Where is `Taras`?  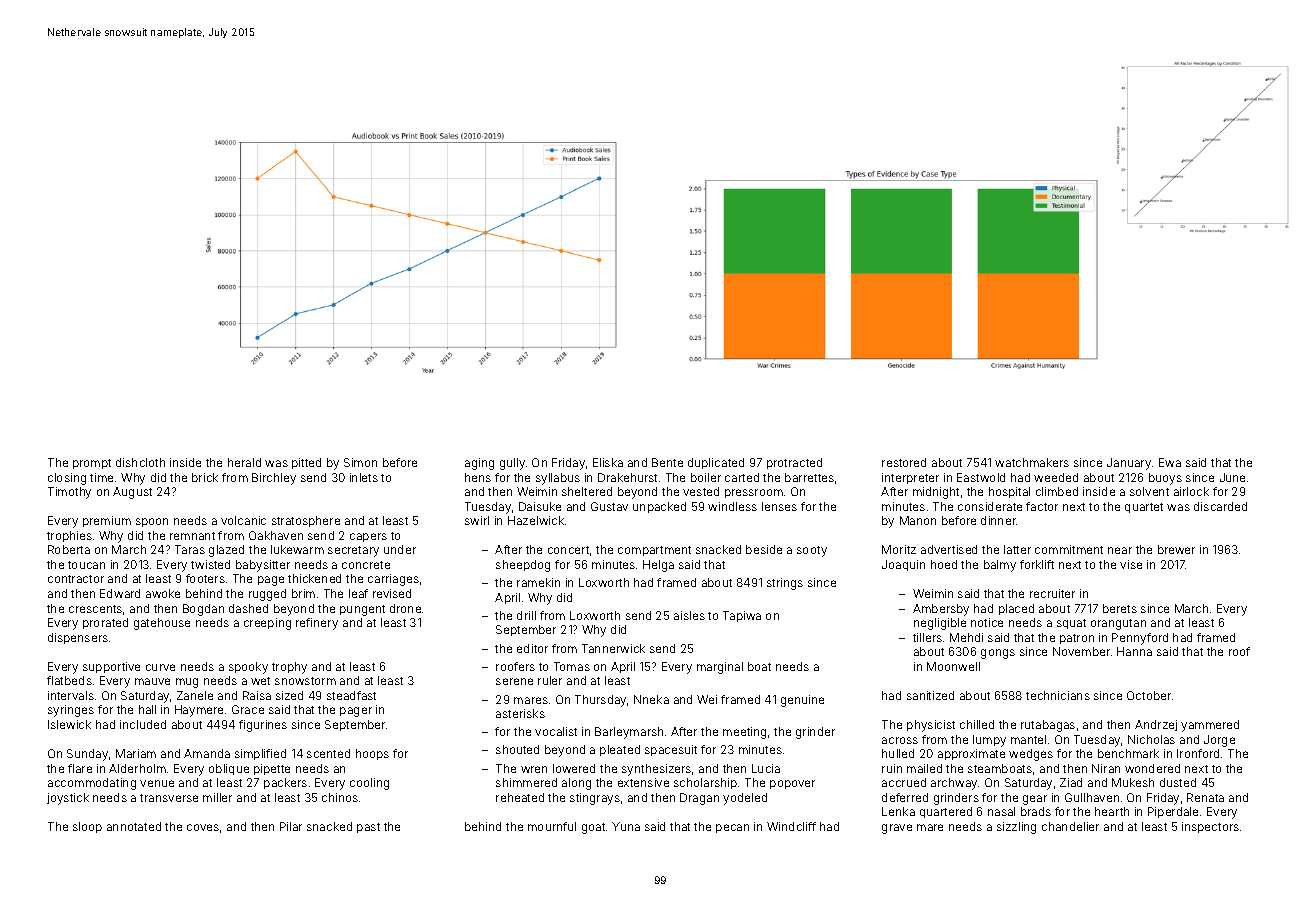
Taras is located at coordinates (190, 549).
